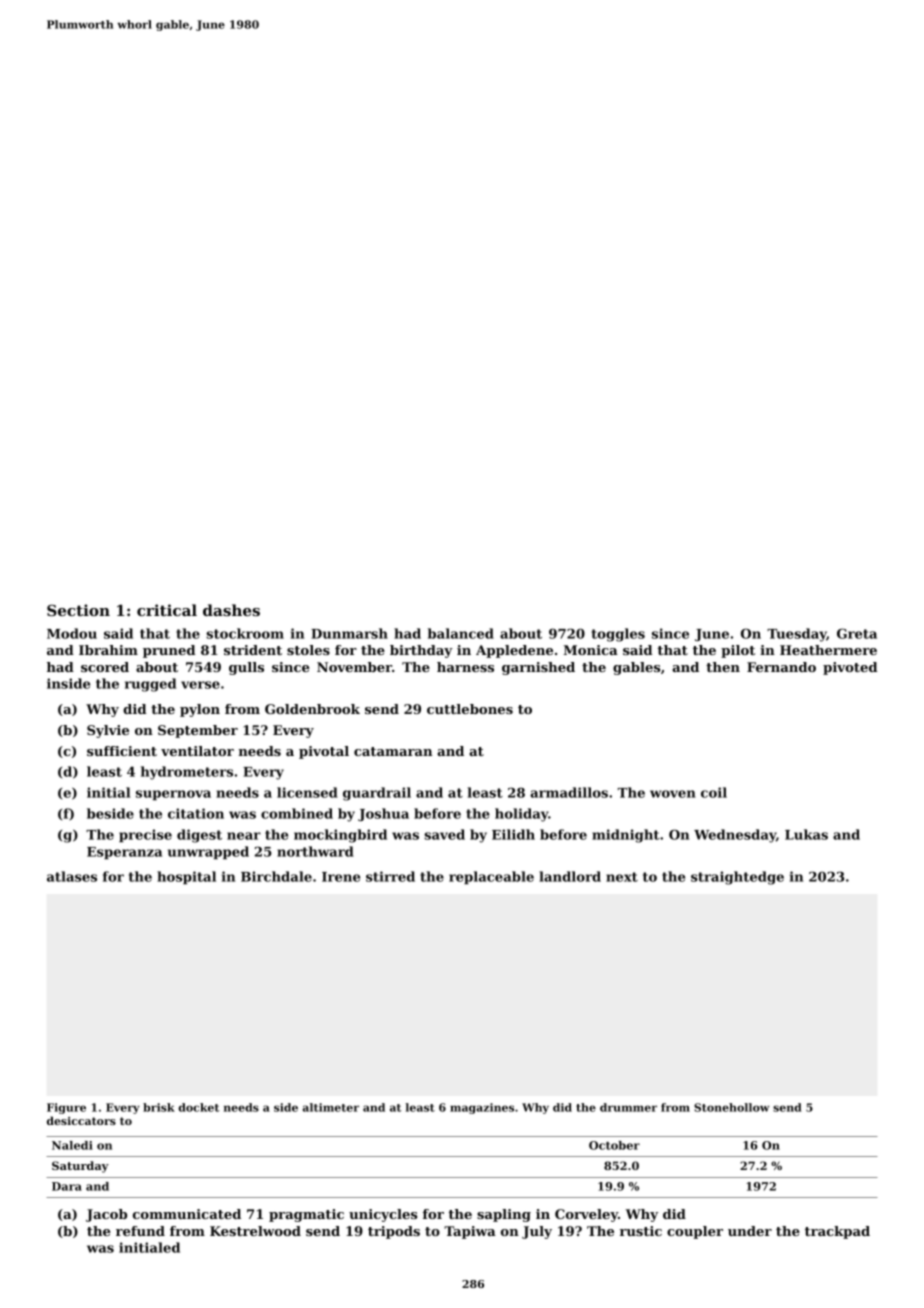 The width and height of the screenshot is (924, 1308). I want to click on July, so click(537, 1232).
